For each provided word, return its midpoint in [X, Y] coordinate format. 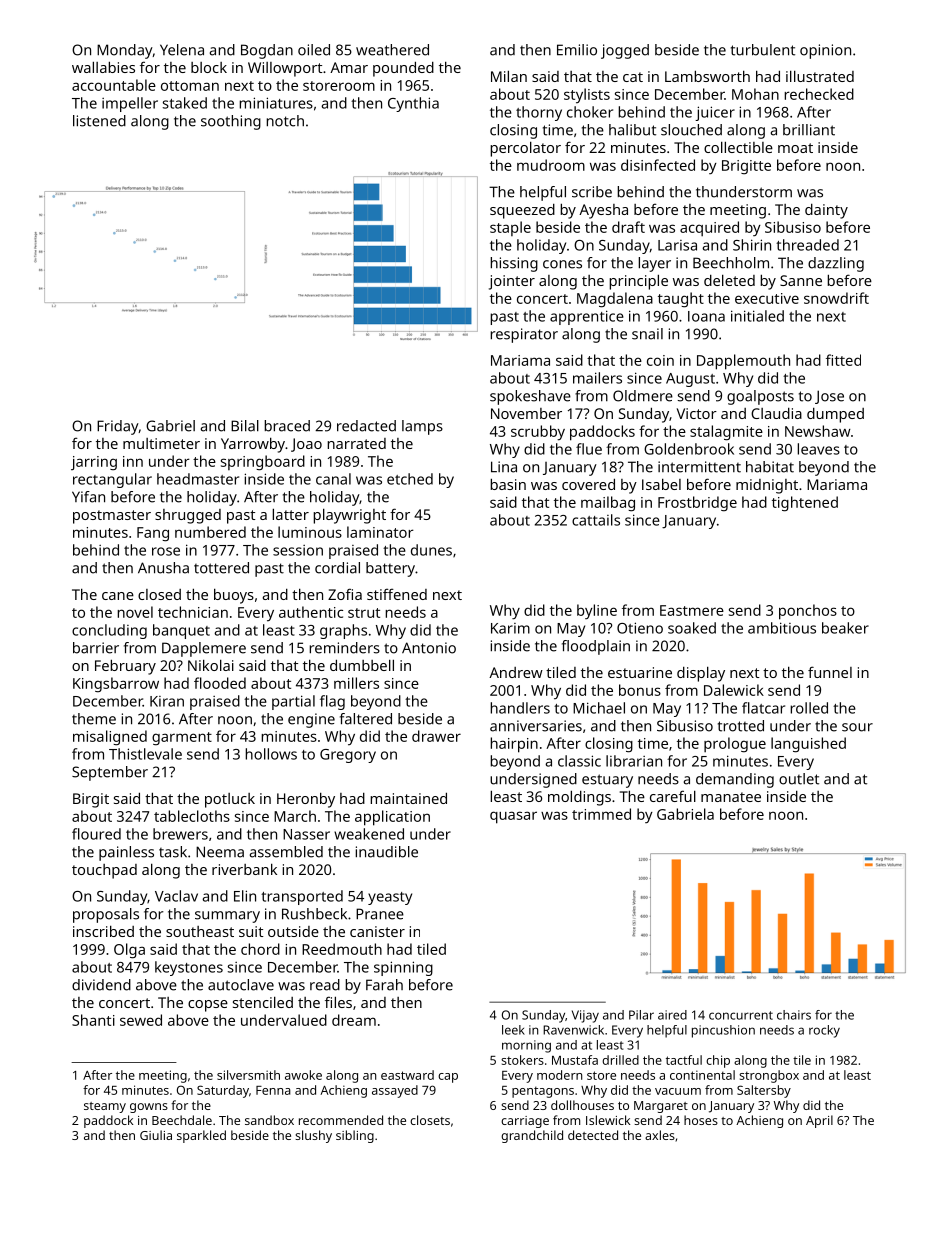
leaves [818, 449]
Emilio [577, 50]
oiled [314, 50]
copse [208, 1006]
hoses [701, 1120]
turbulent [763, 50]
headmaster [198, 479]
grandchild [532, 1136]
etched [410, 479]
